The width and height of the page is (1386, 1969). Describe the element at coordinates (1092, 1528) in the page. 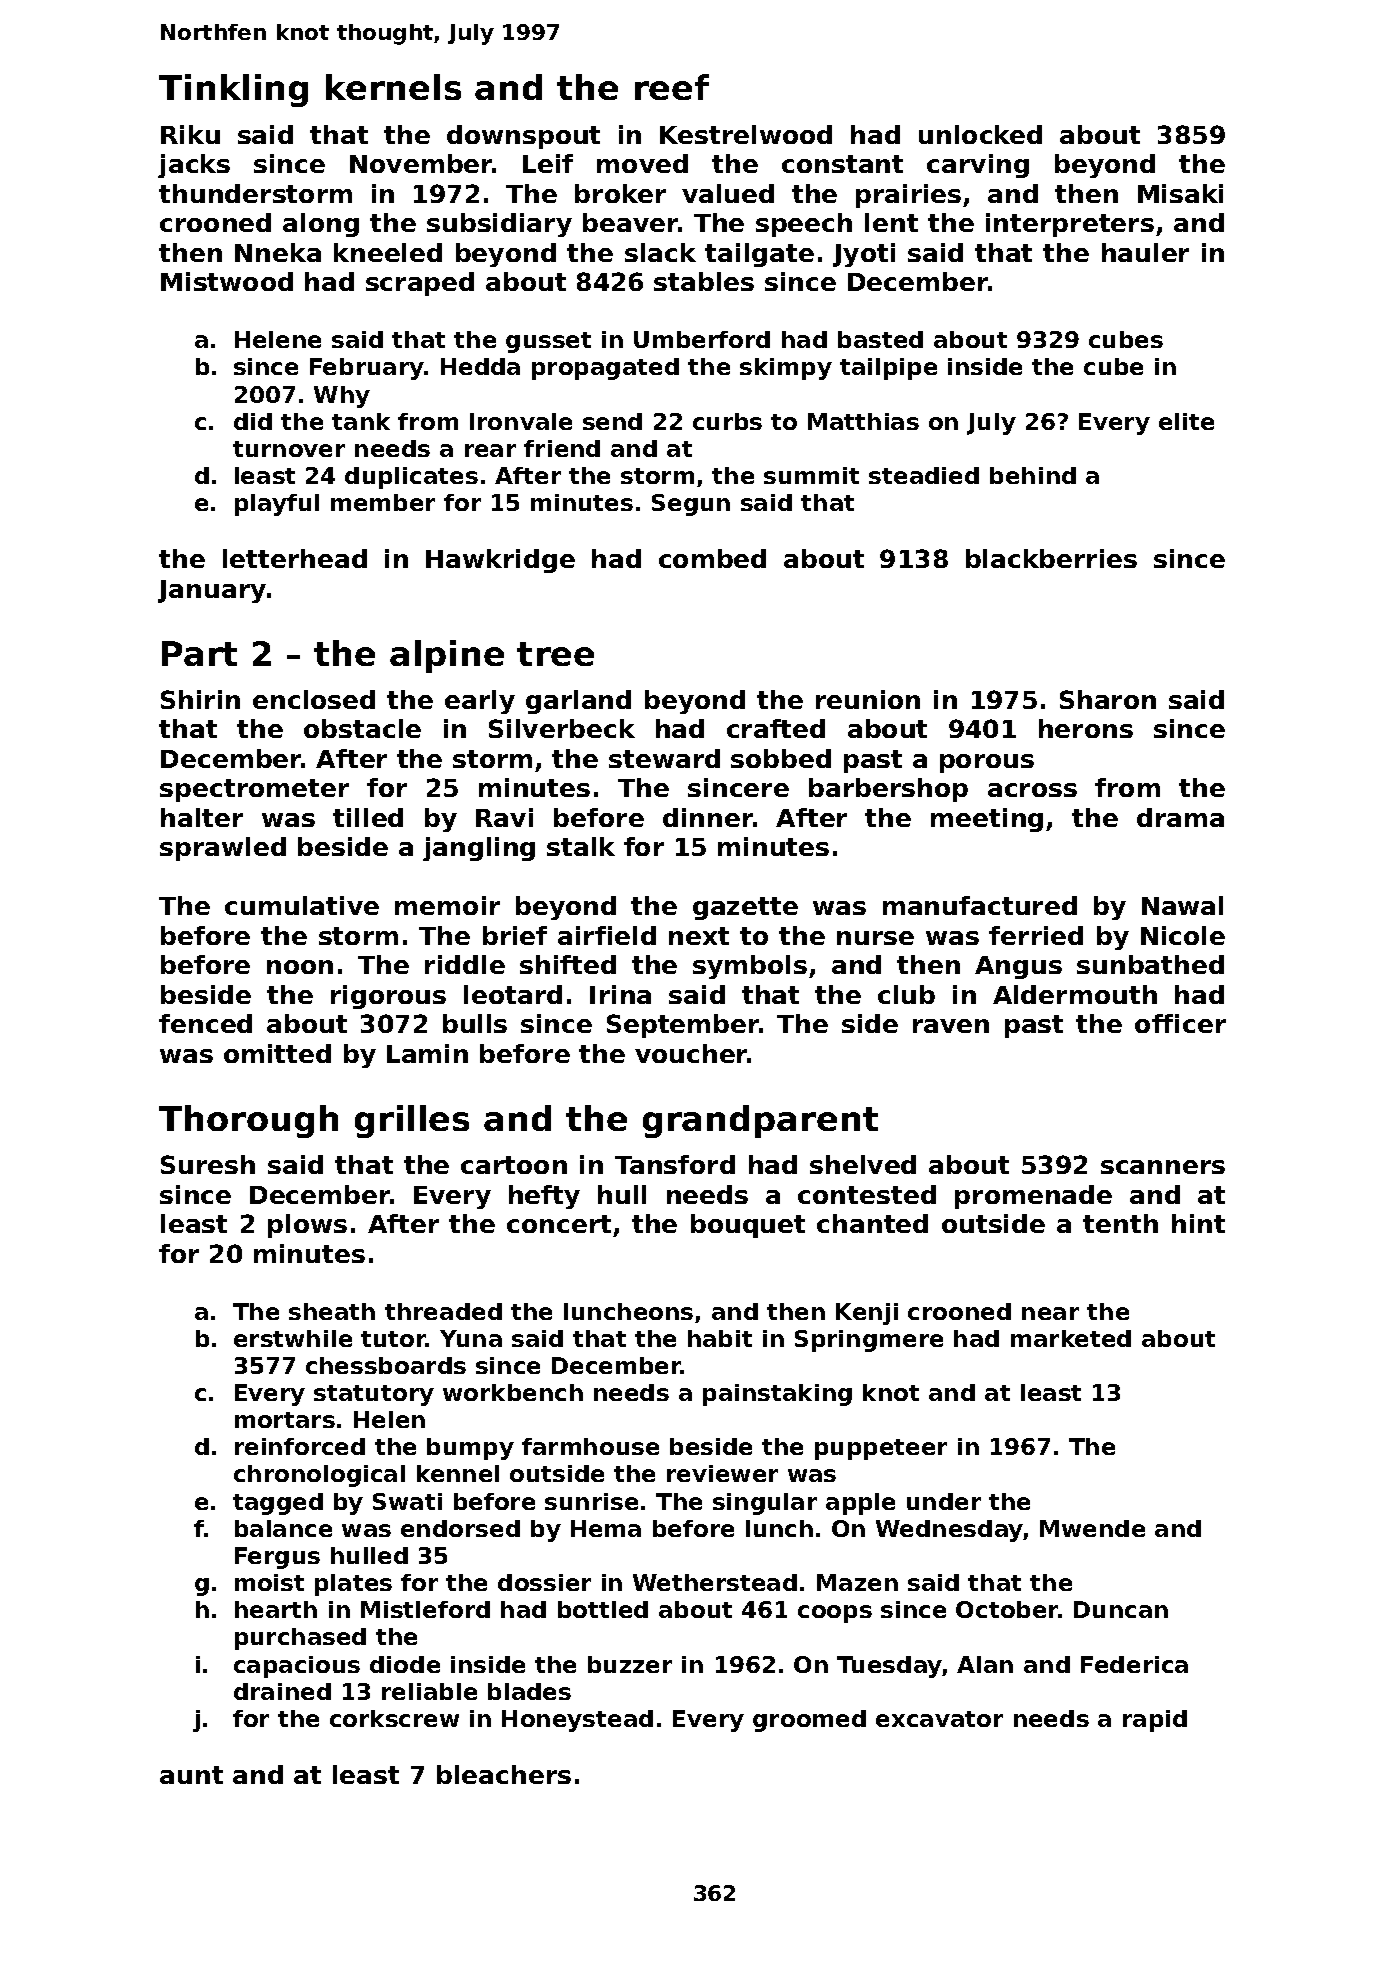

I see `Mwende` at that location.
